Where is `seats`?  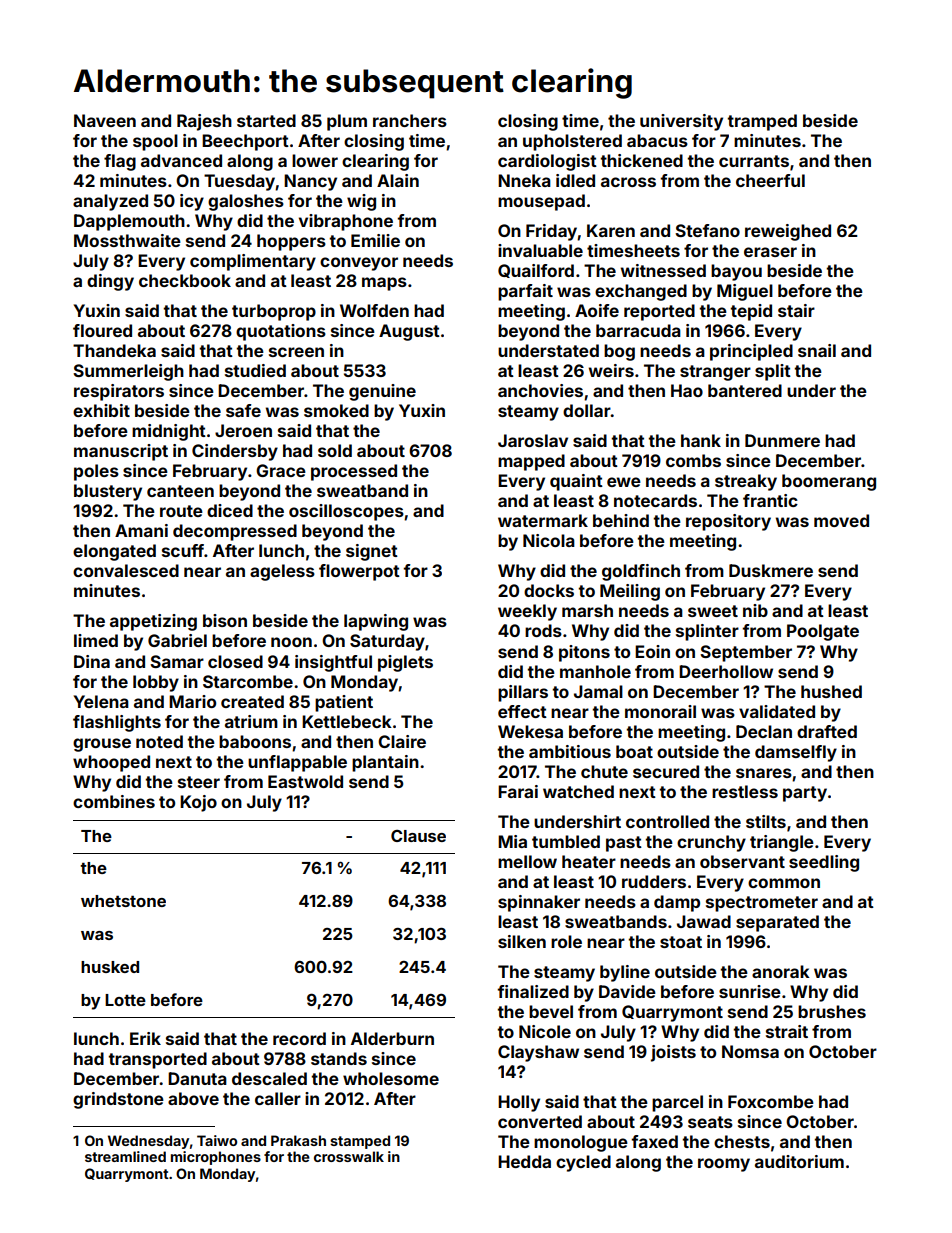
seats is located at coordinates (710, 1122).
